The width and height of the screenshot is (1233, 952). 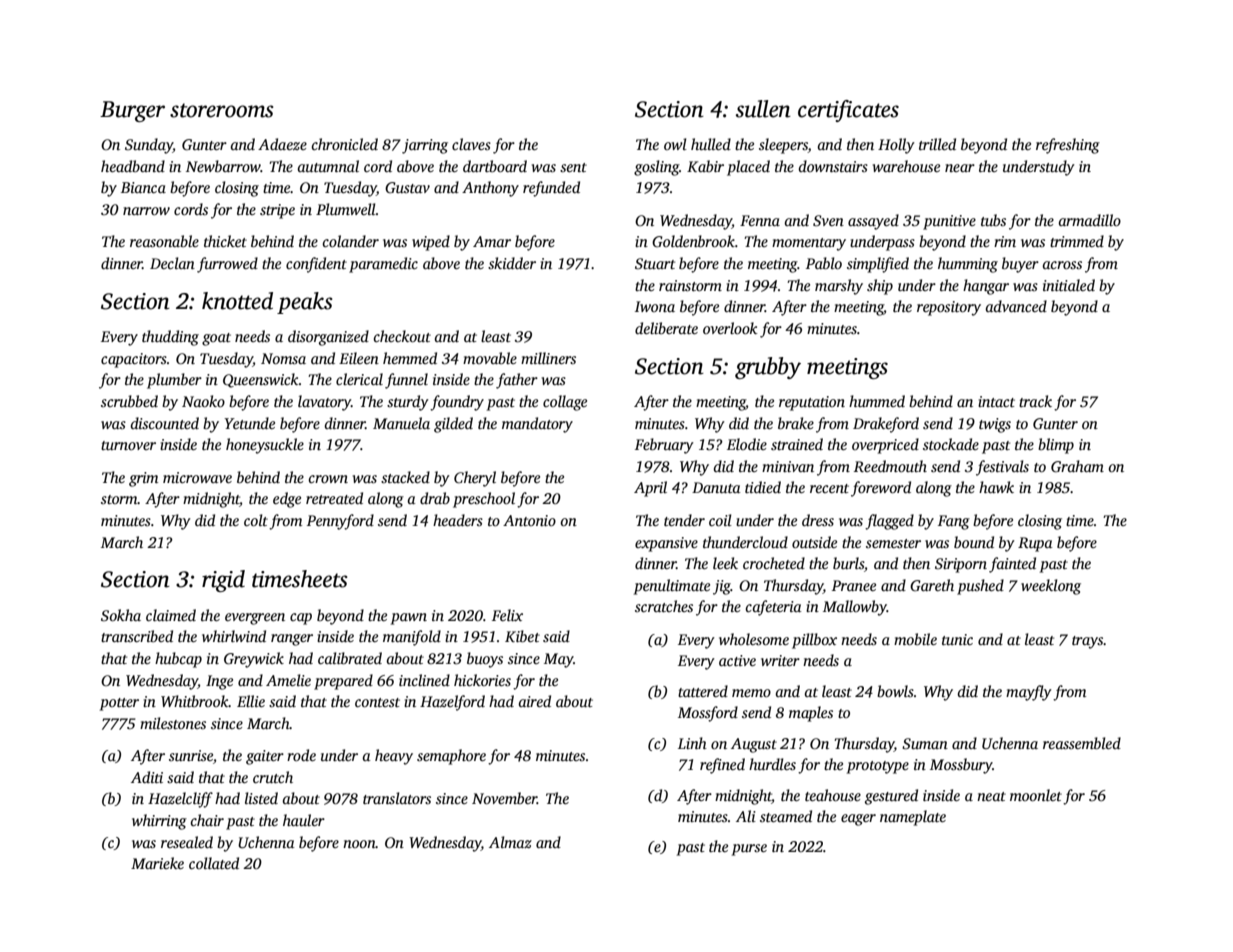 What do you see at coordinates (889, 522) in the screenshot?
I see `flagged` at bounding box center [889, 522].
